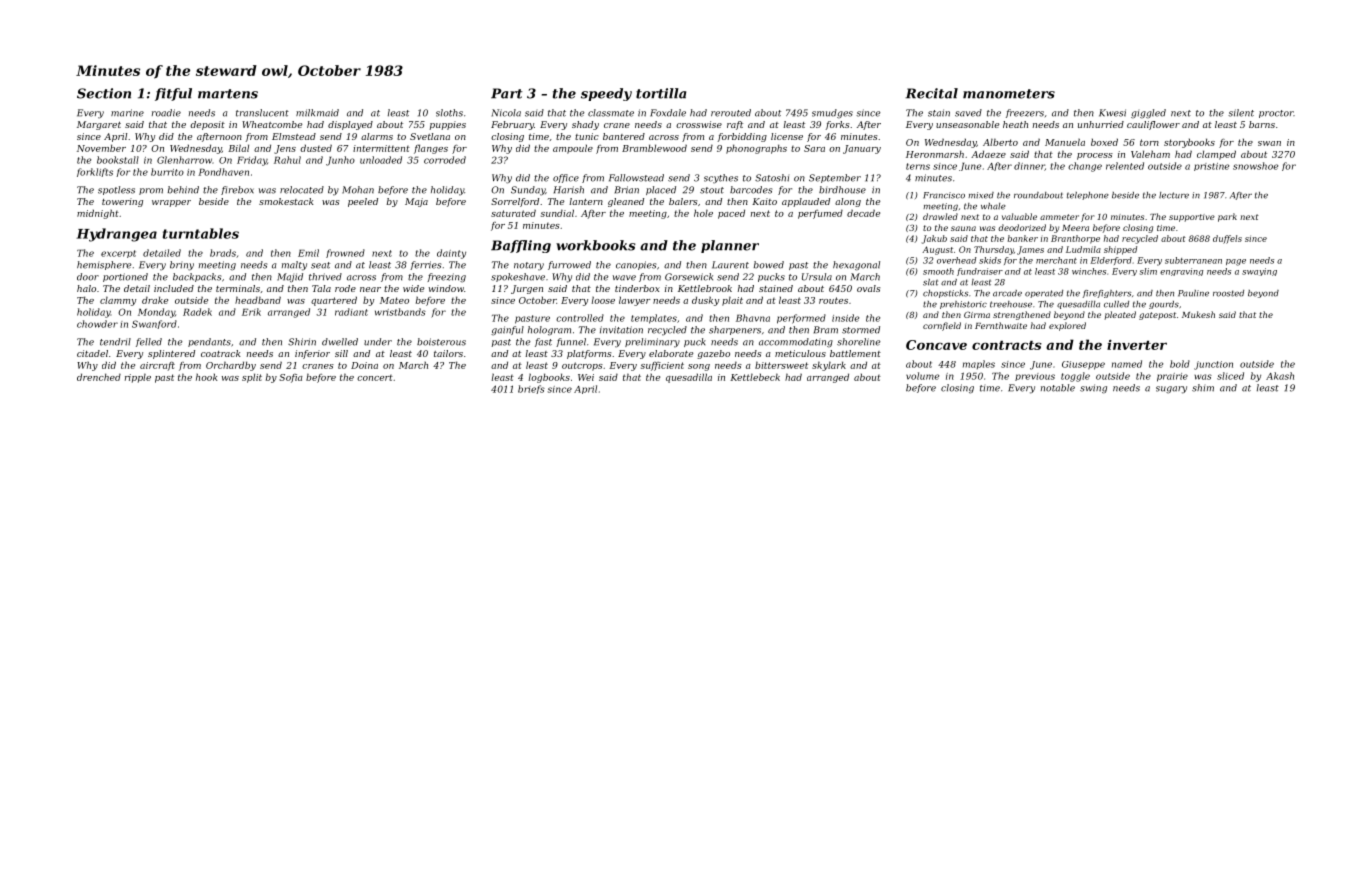 This image has width=1372, height=887. Describe the element at coordinates (931, 93) in the image. I see `Recital` at that location.
